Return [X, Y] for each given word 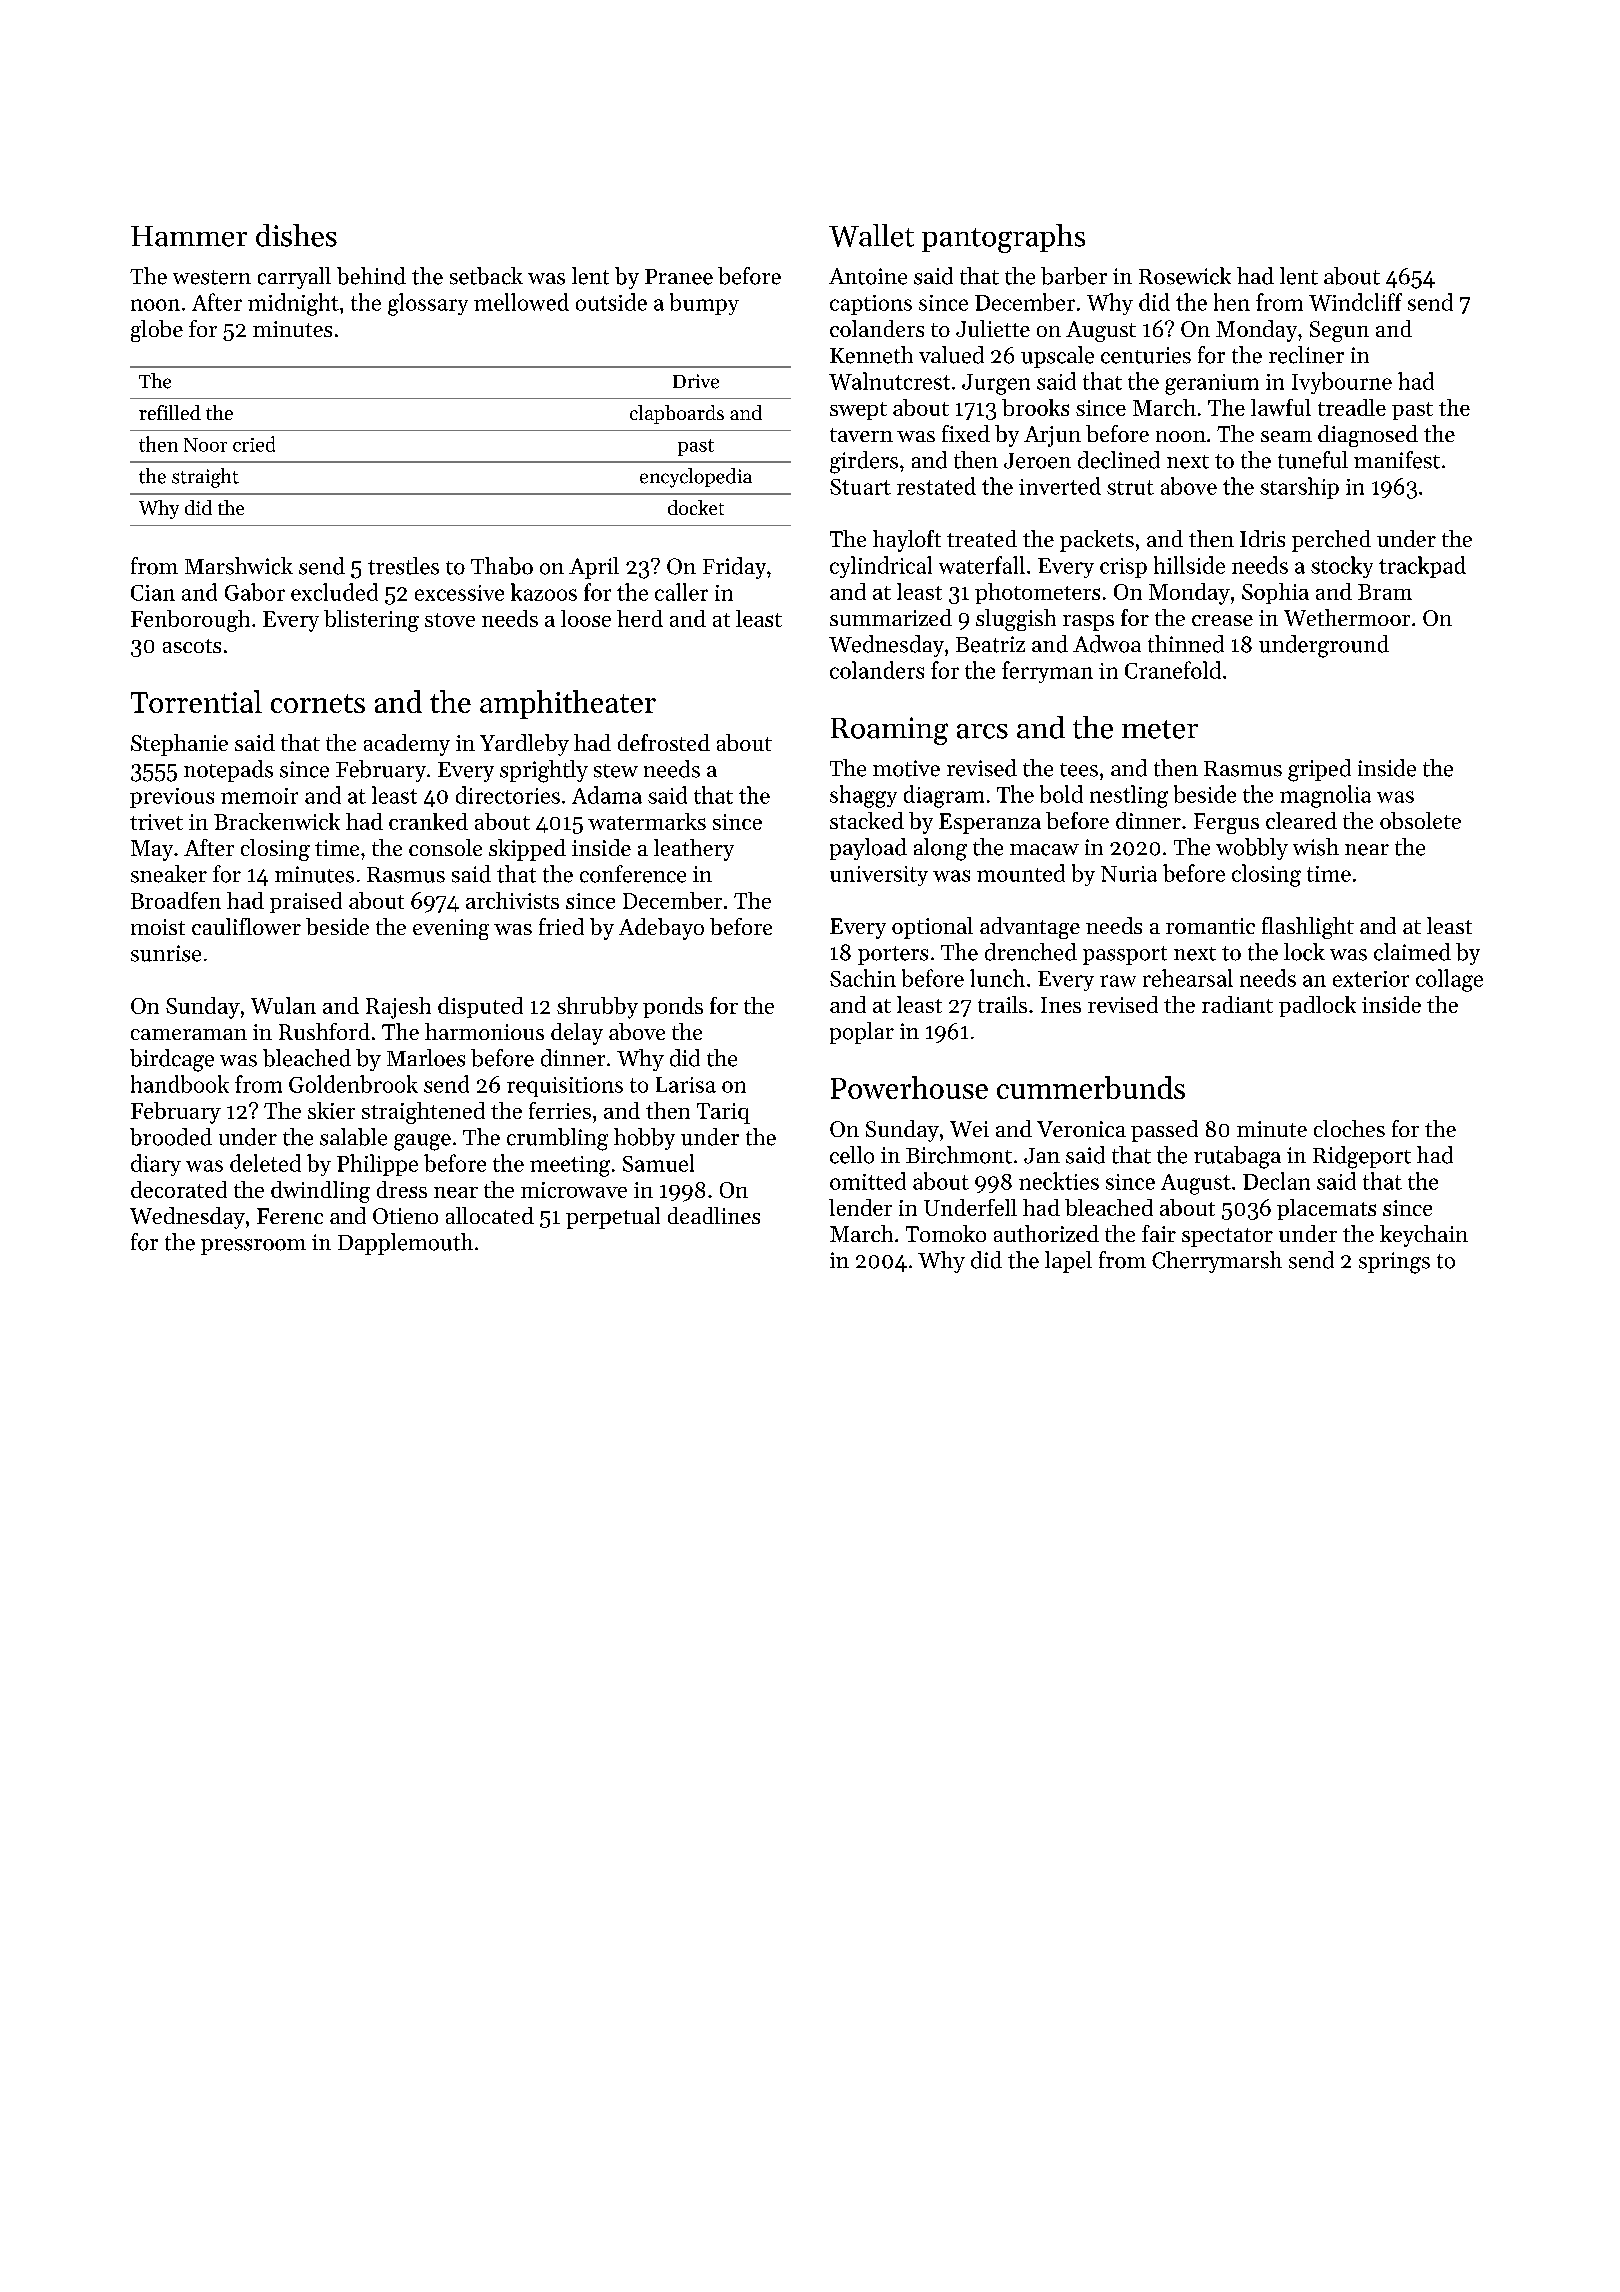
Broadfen [176, 900]
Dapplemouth [405, 1244]
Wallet [871, 235]
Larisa [686, 1085]
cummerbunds [1091, 1087]
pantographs [1003, 238]
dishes [296, 235]
